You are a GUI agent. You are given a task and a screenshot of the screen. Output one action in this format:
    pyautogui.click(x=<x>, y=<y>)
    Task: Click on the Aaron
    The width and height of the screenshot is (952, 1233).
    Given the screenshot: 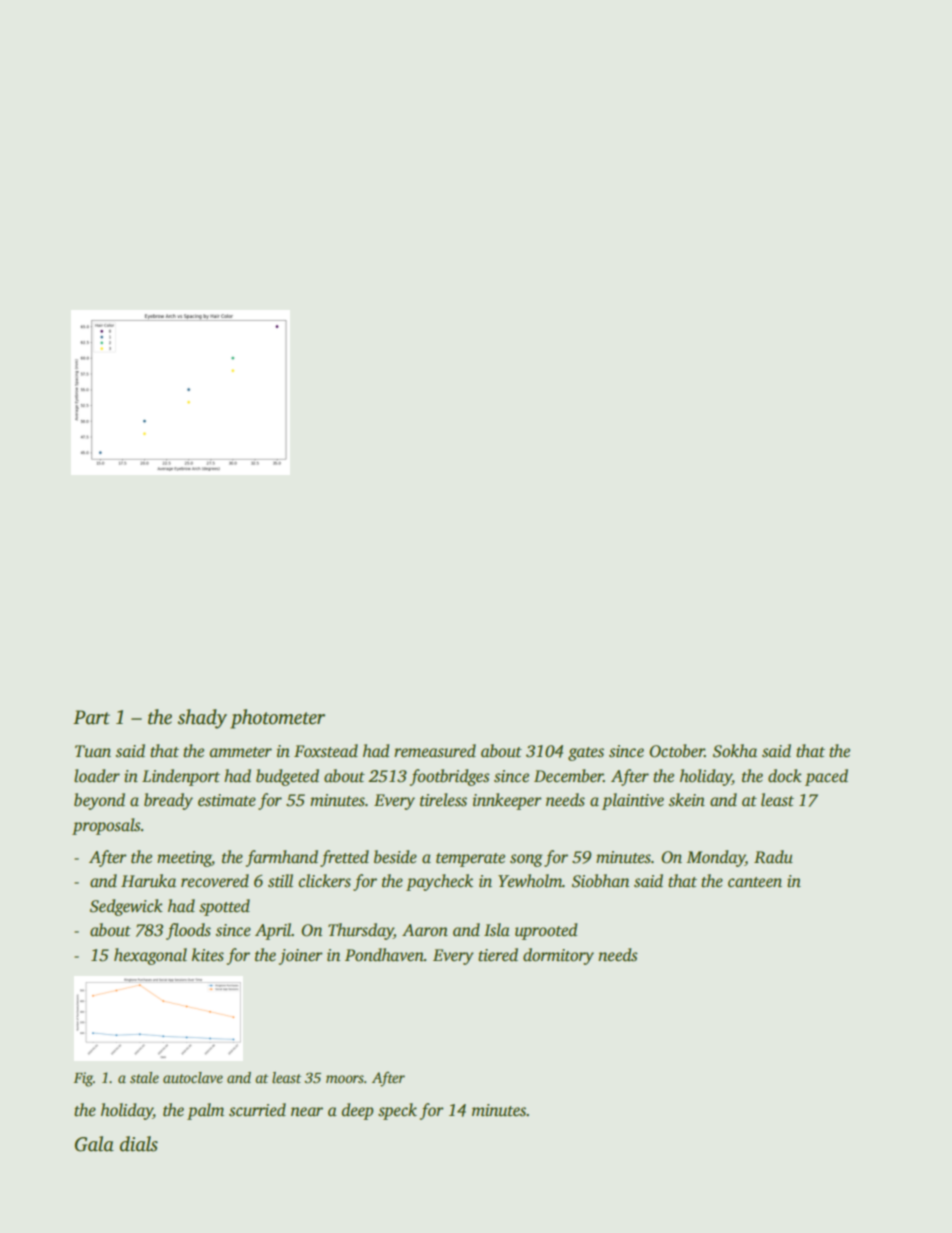 What is the action you would take?
    pyautogui.click(x=425, y=930)
